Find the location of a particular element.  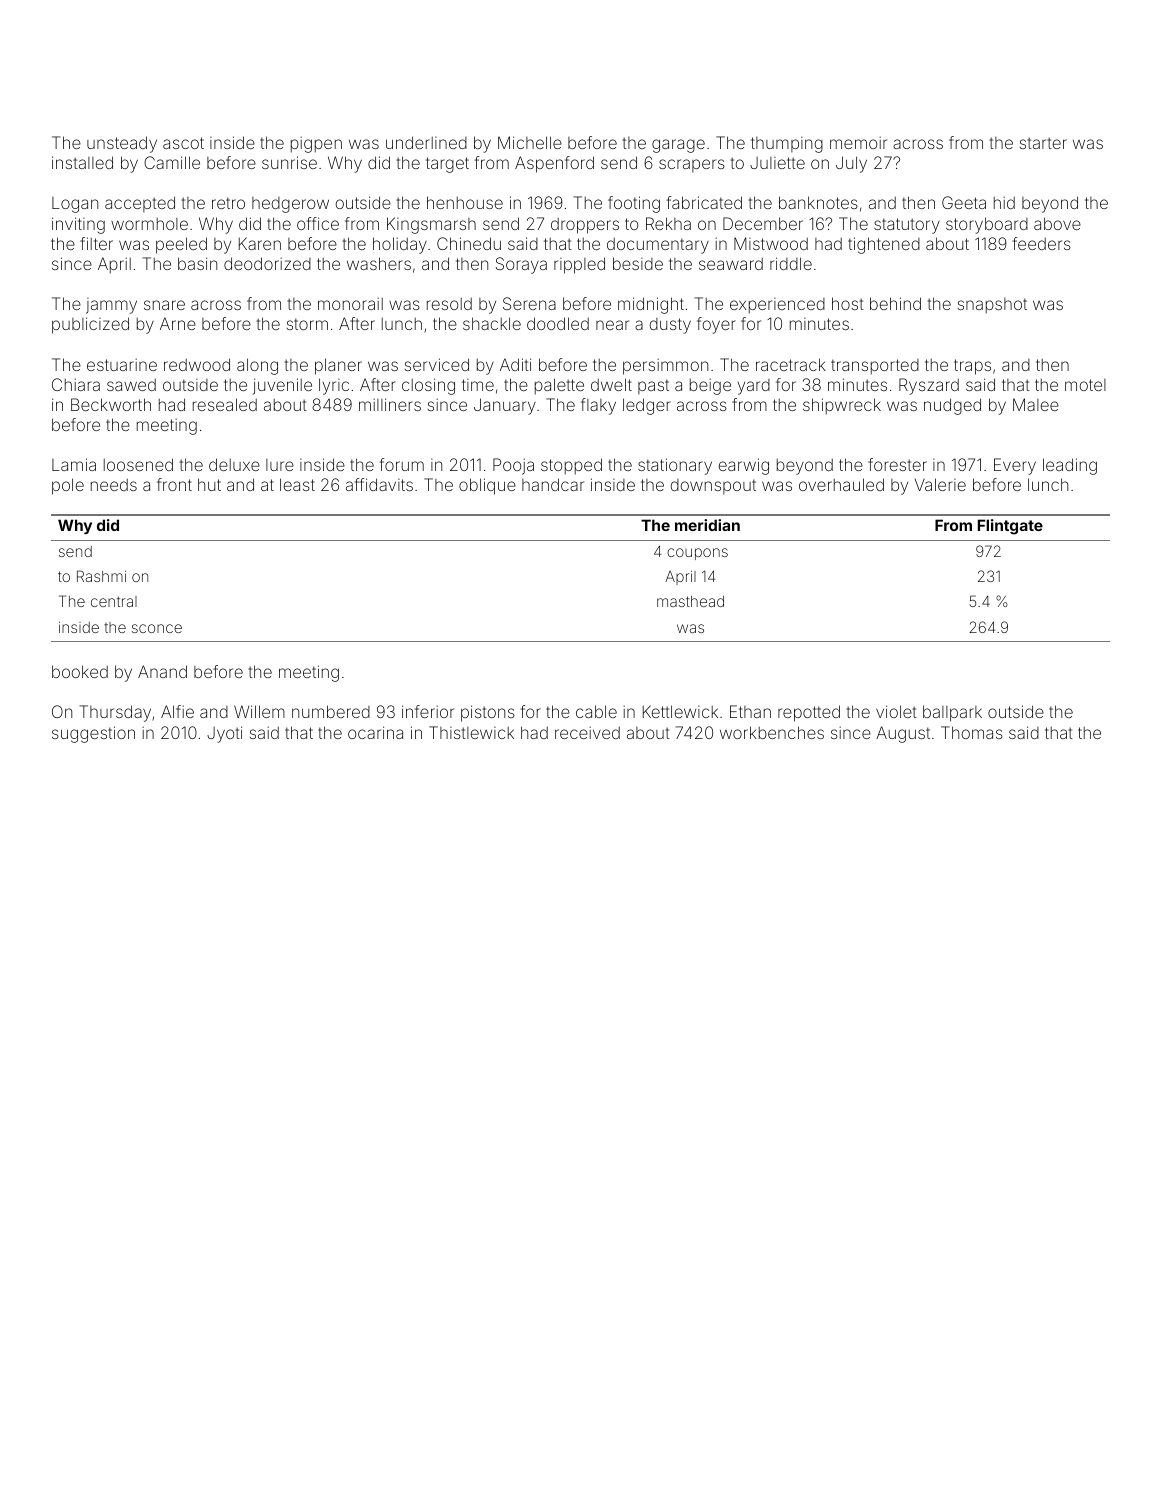

central is located at coordinates (114, 601).
